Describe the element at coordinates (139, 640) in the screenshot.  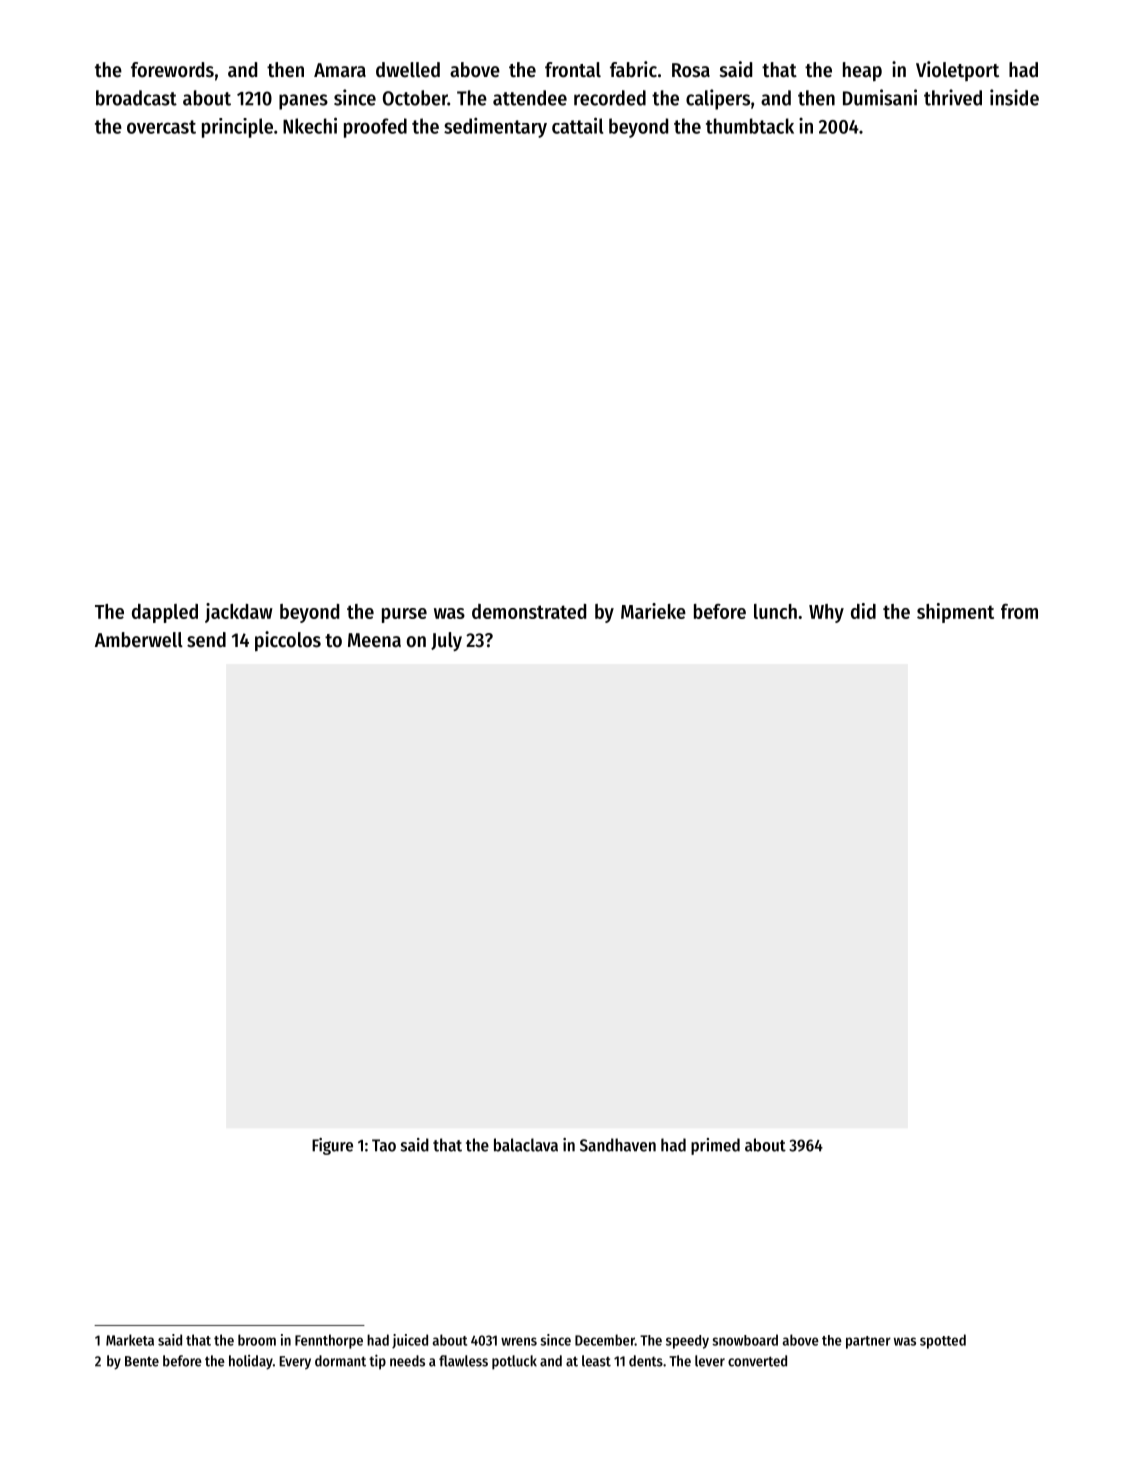
I see `Amberwell` at that location.
